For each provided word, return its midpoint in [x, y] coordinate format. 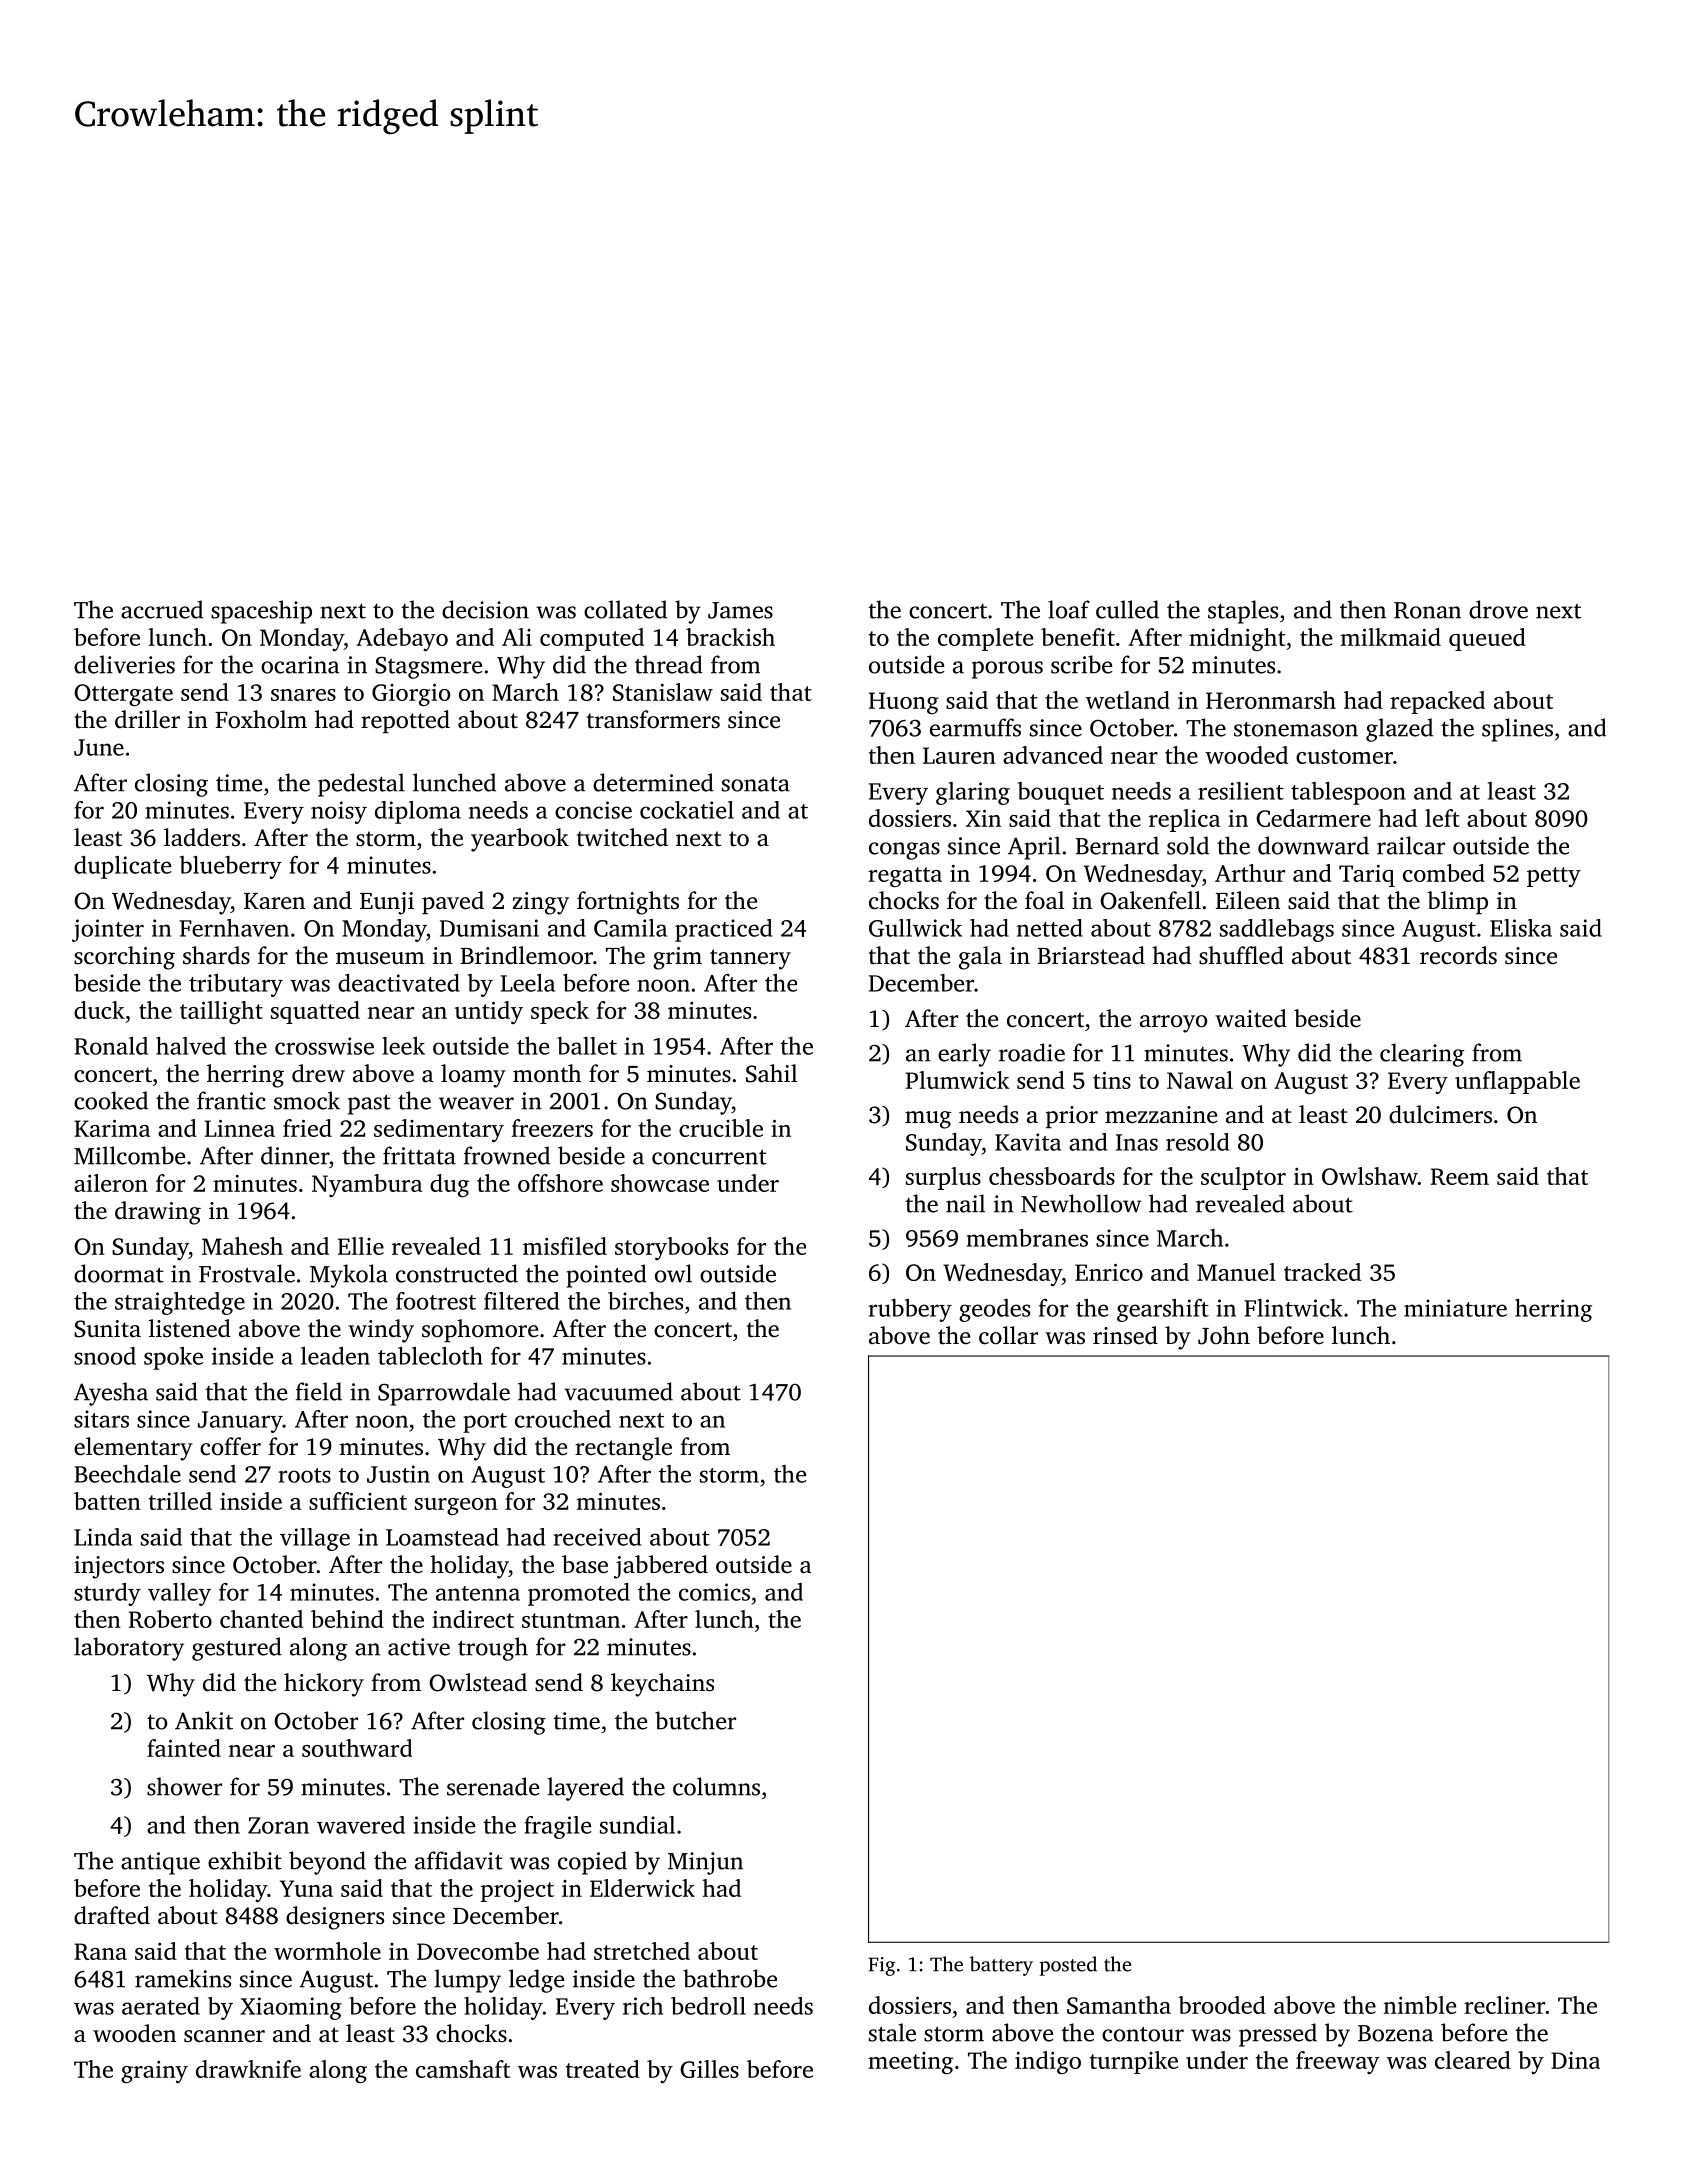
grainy [154, 2072]
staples [1243, 612]
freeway [1337, 2062]
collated [625, 609]
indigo [1048, 2062]
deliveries [124, 664]
